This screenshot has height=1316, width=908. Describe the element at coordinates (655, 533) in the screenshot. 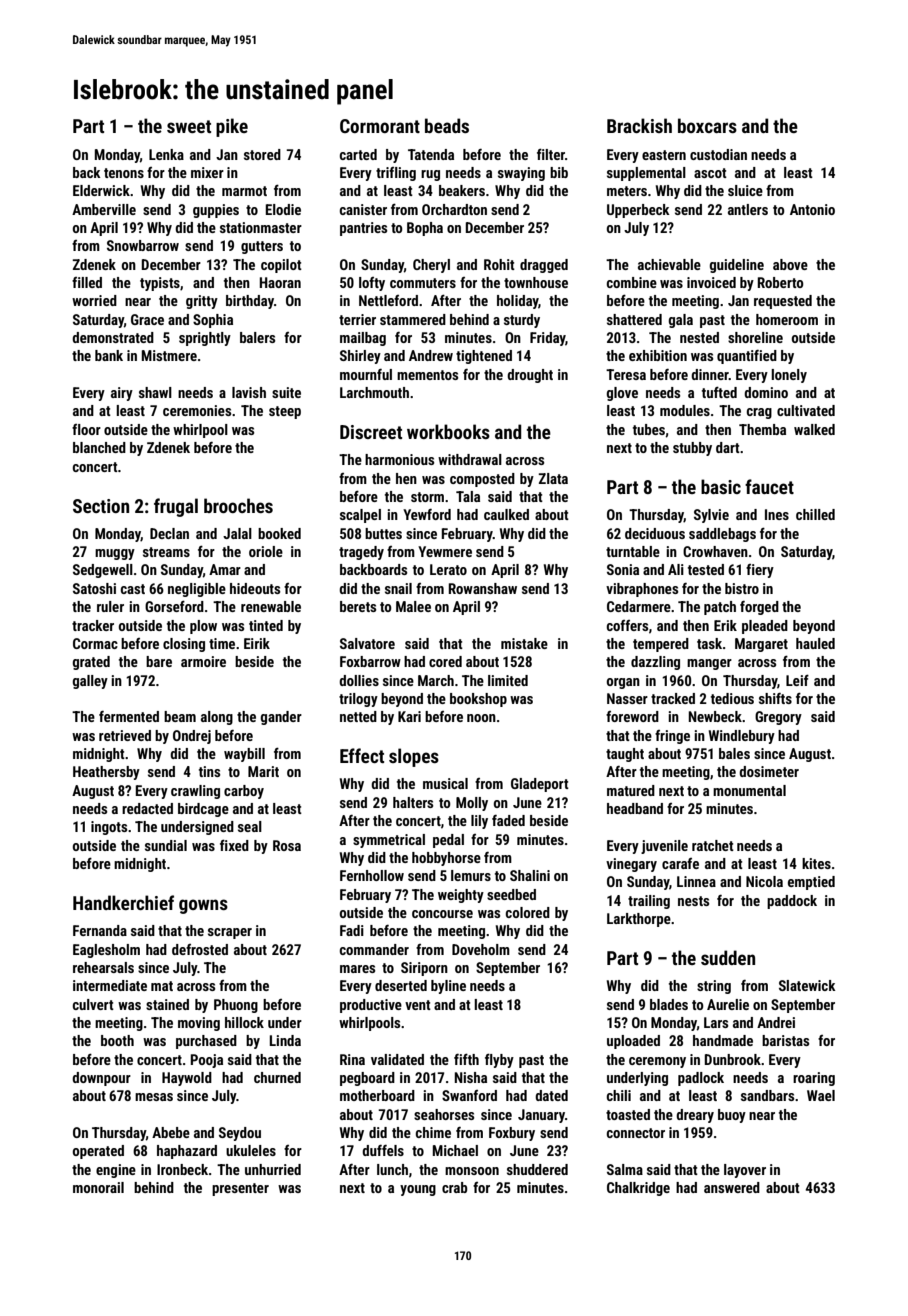

I see `deciduous` at that location.
